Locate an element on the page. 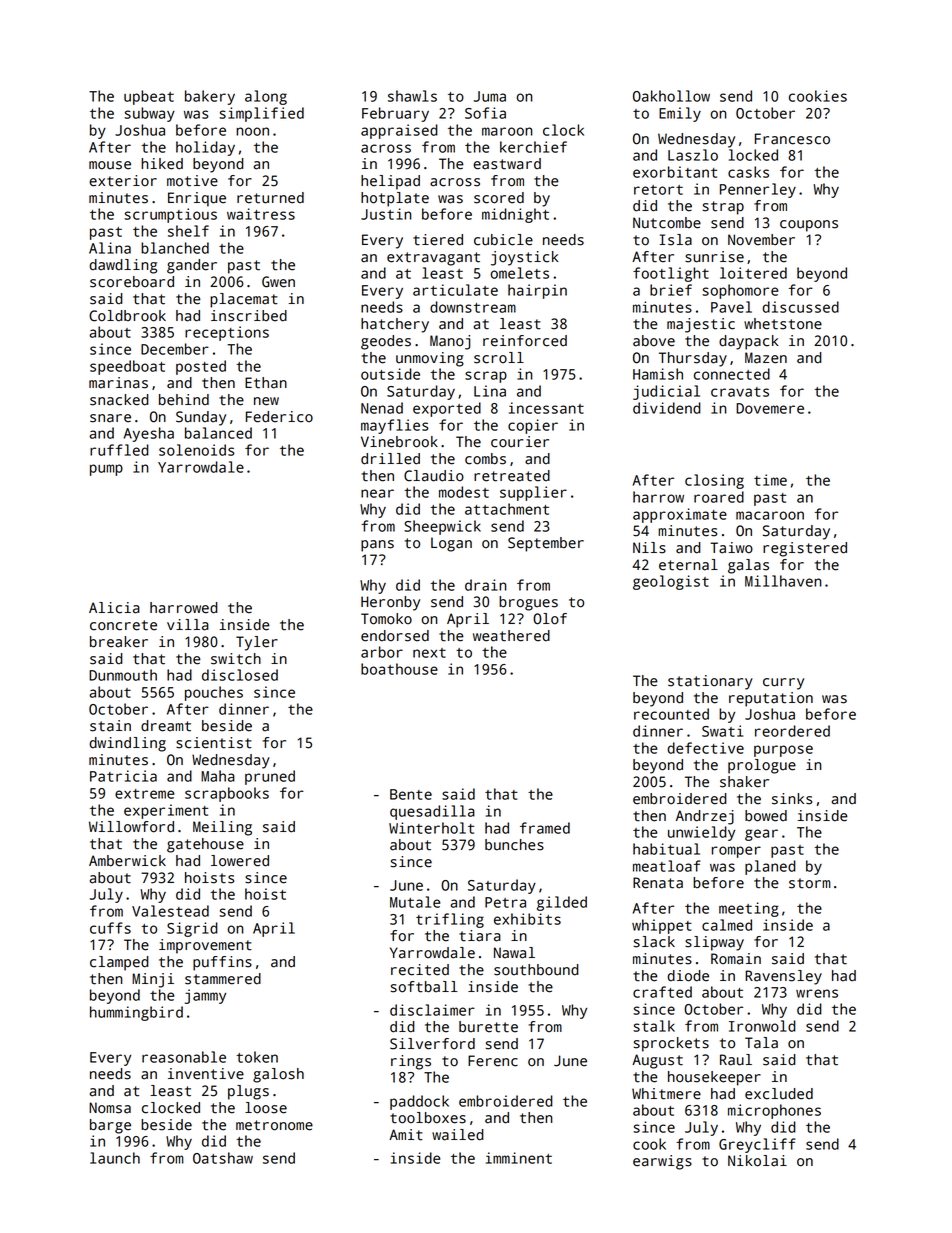  shawls is located at coordinates (412, 96).
